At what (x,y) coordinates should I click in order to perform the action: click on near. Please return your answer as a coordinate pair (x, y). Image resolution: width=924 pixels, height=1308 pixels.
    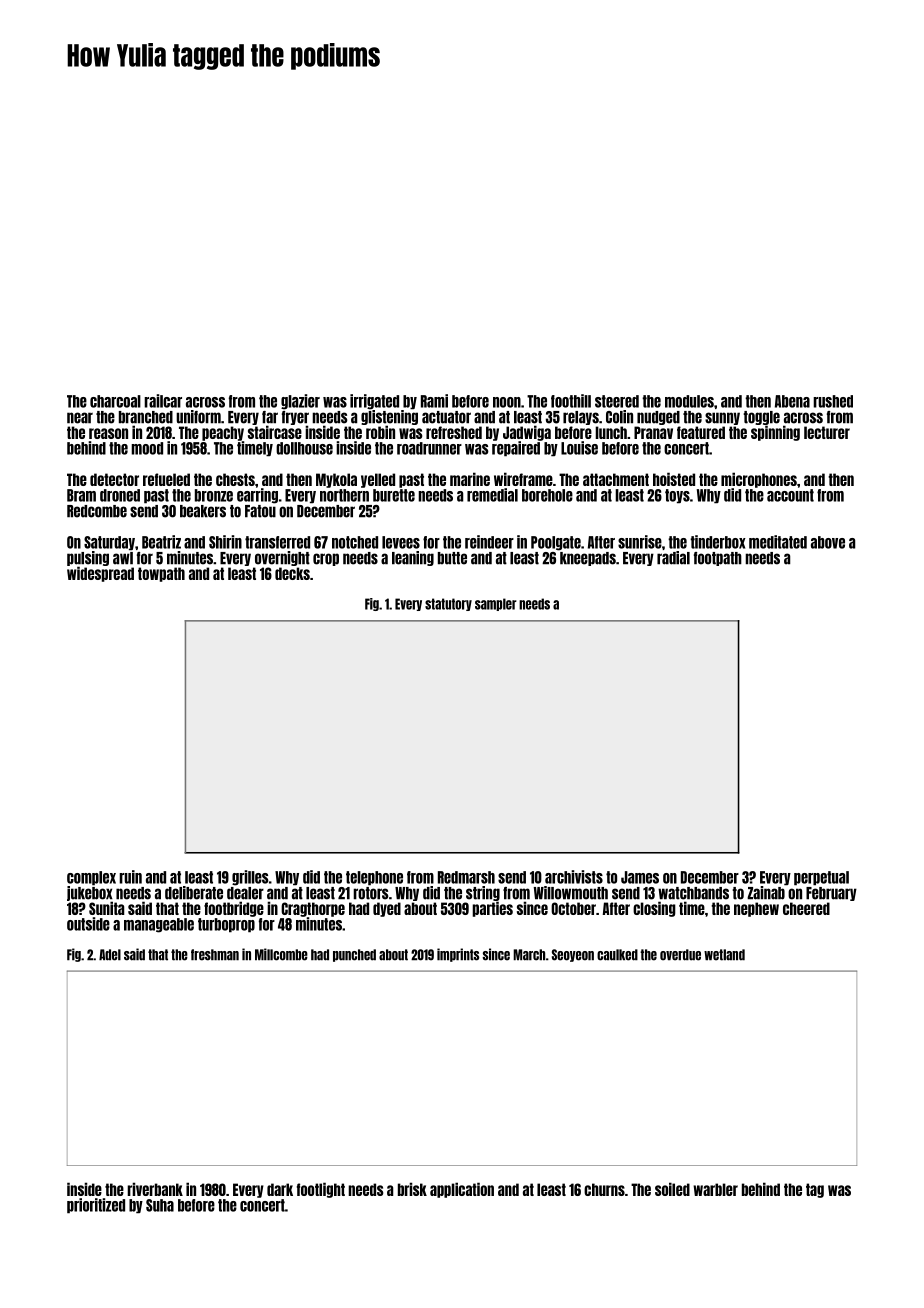
    Looking at the image, I should click on (80, 418).
